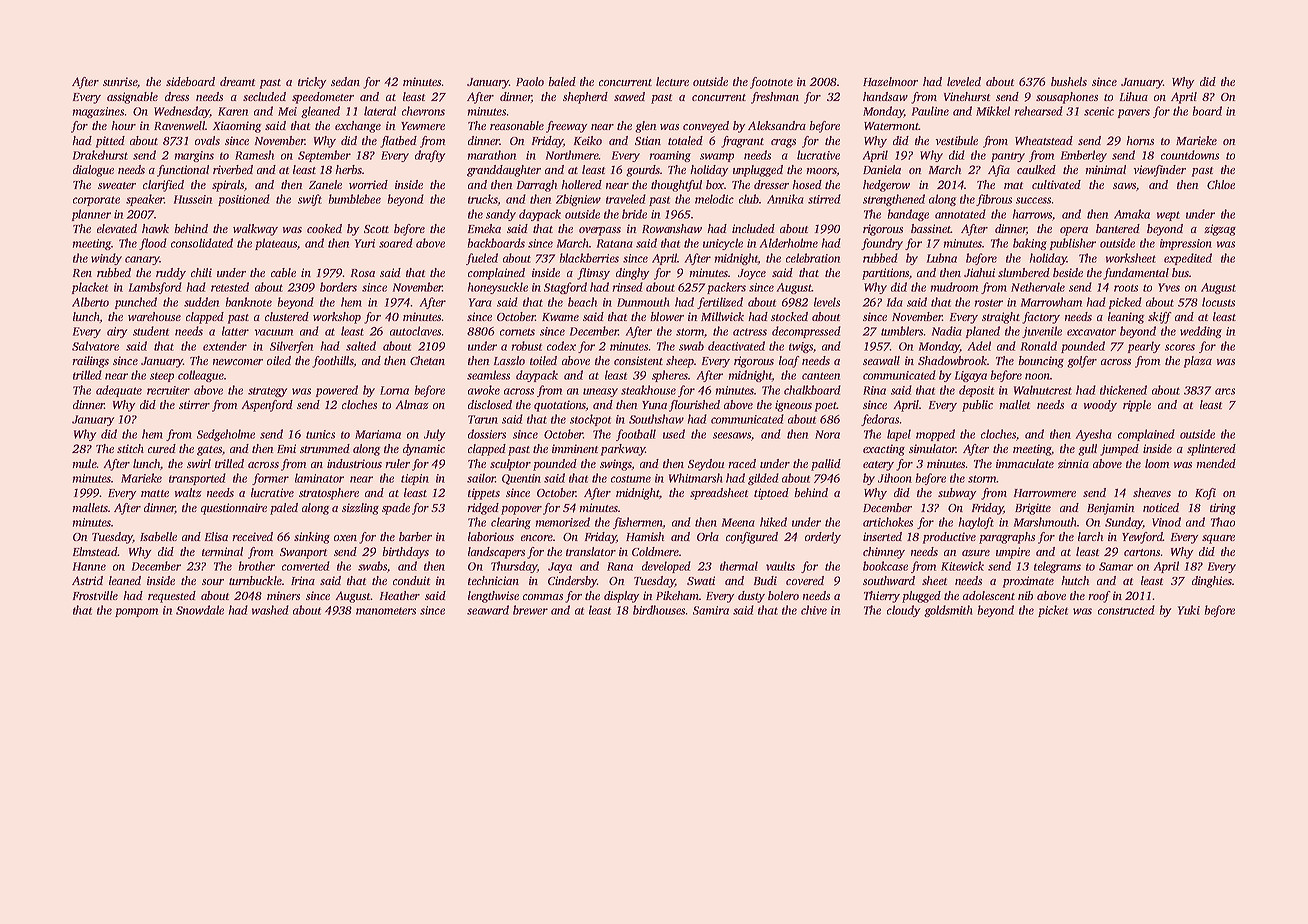 The image size is (1308, 924). Describe the element at coordinates (267, 406) in the page. I see `Aspenford` at that location.
